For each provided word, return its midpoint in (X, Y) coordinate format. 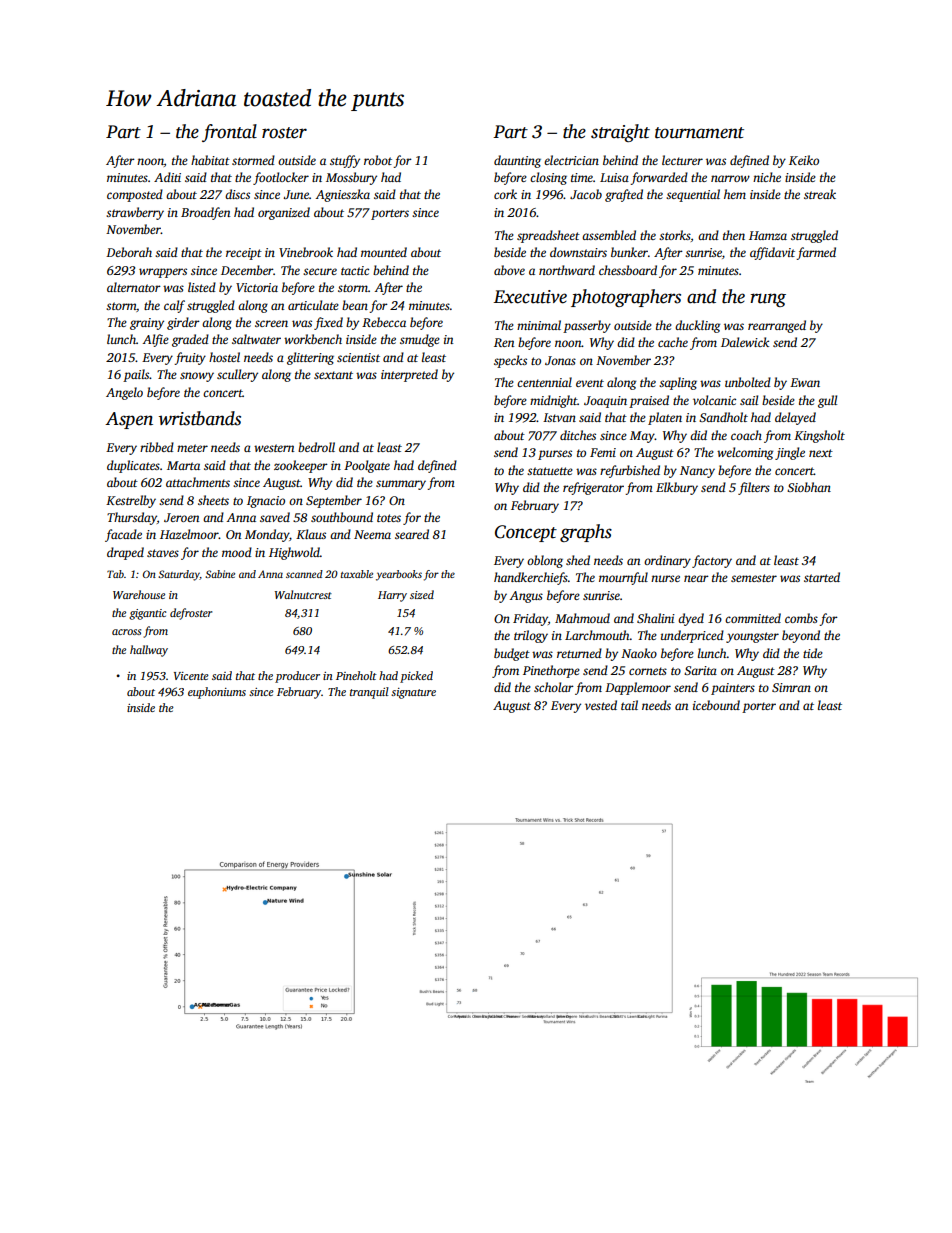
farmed (816, 253)
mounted (384, 252)
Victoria (257, 287)
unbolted (748, 382)
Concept (526, 533)
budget (512, 654)
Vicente (191, 676)
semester (754, 578)
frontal (229, 133)
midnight (554, 401)
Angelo (124, 393)
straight (620, 133)
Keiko (804, 160)
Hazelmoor (189, 534)
